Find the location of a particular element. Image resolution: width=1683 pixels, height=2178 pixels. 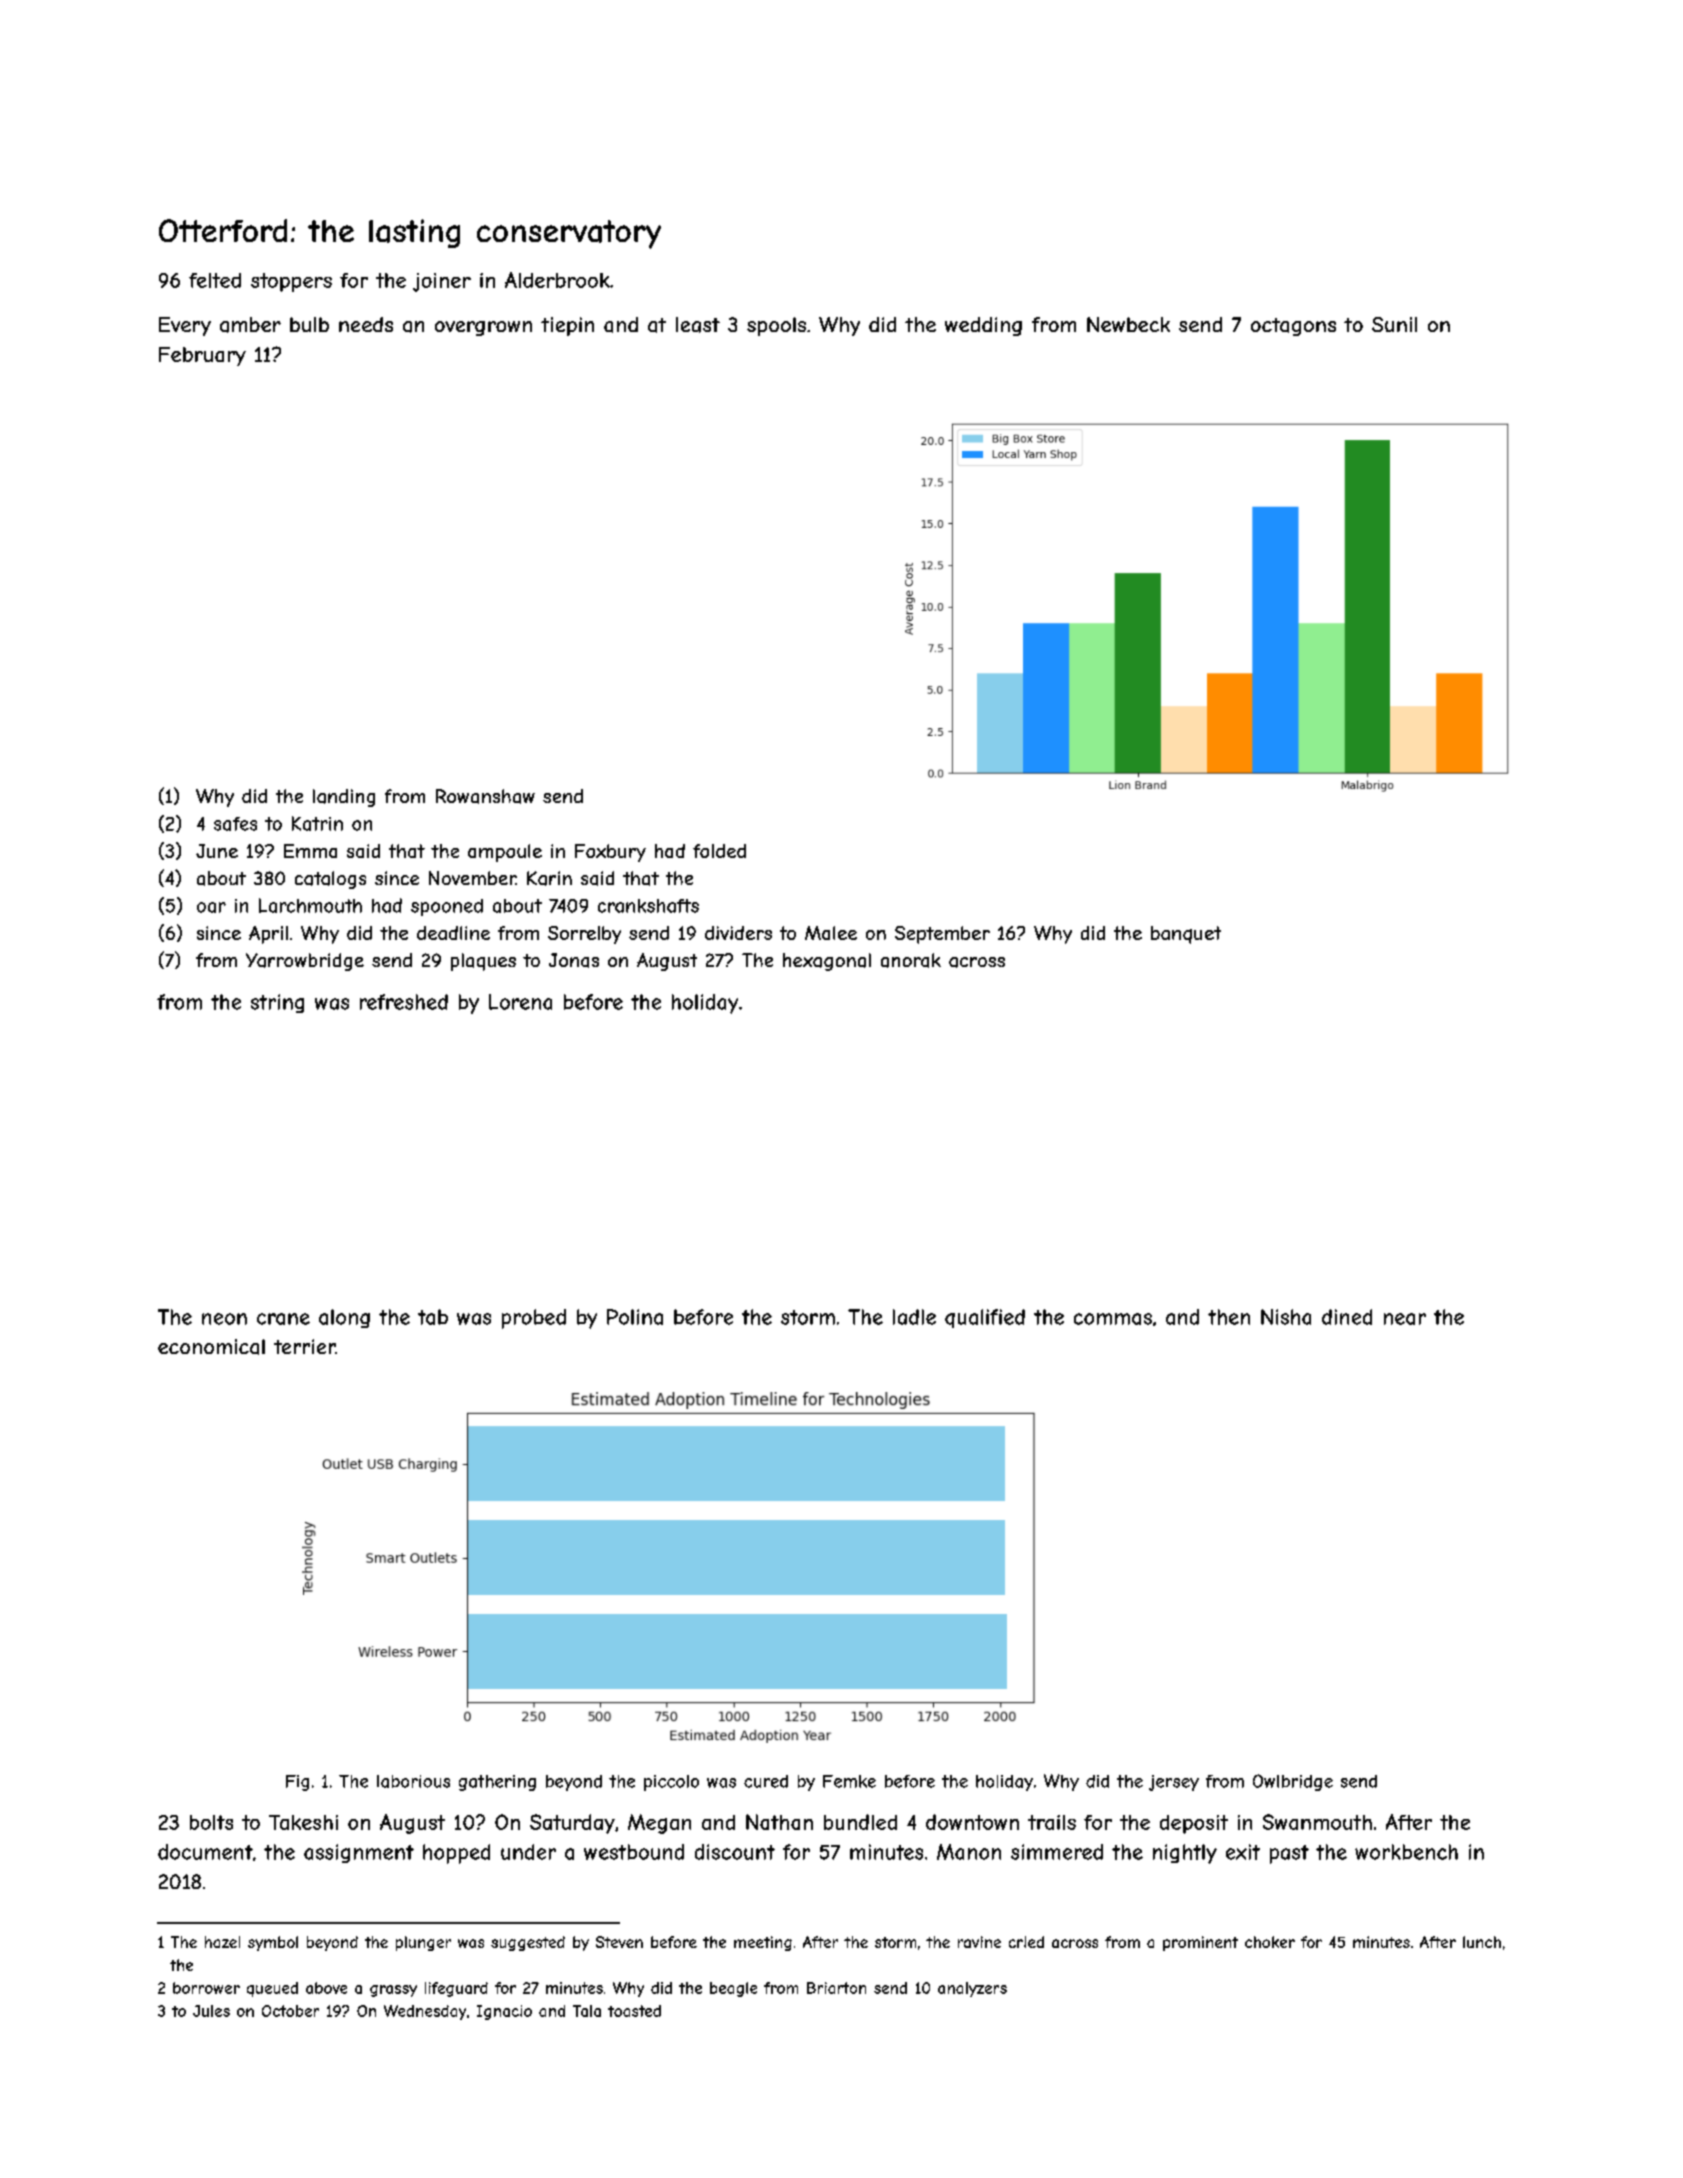

hexagonal is located at coordinates (827, 962).
